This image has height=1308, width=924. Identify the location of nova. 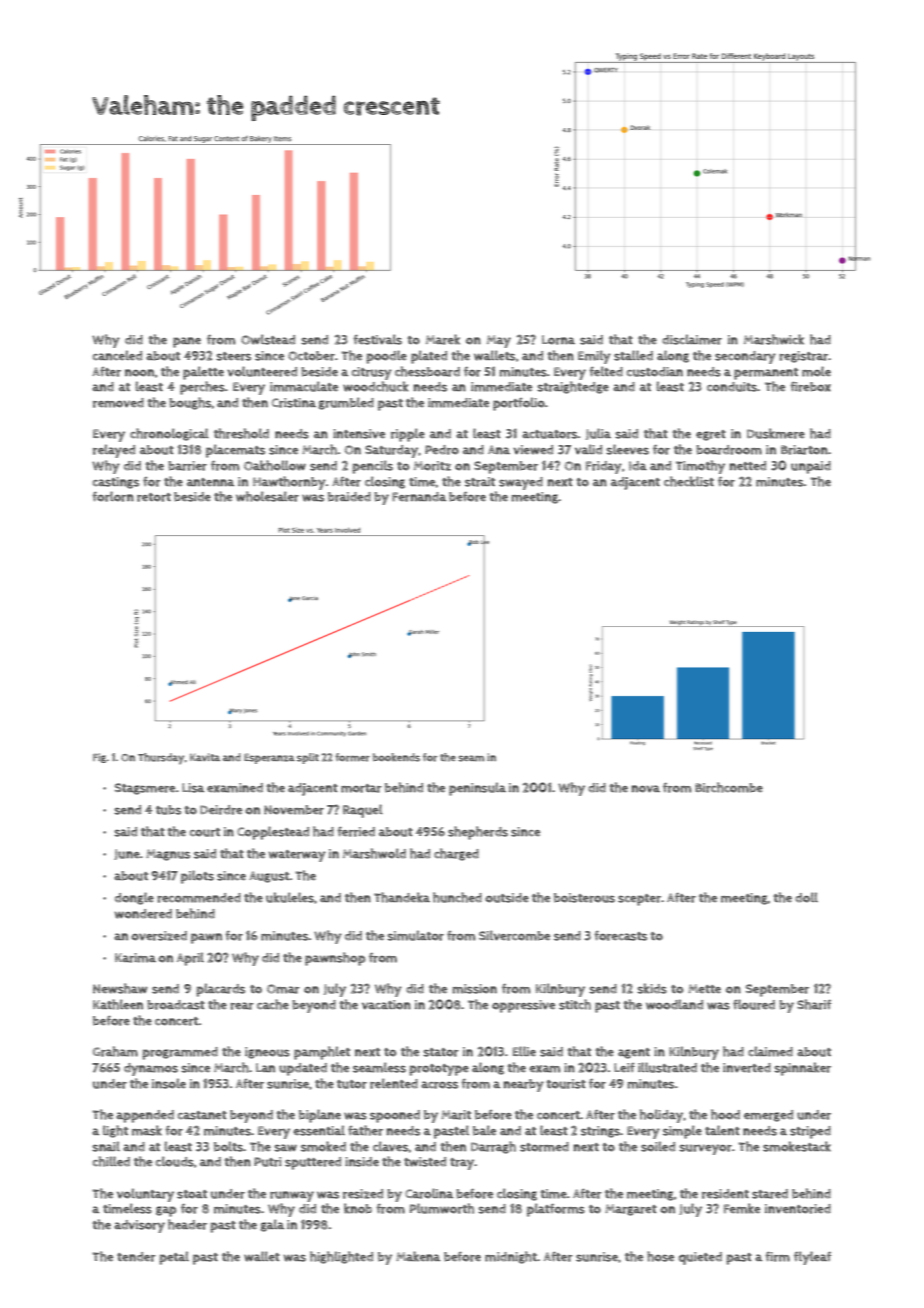
(645, 789).
